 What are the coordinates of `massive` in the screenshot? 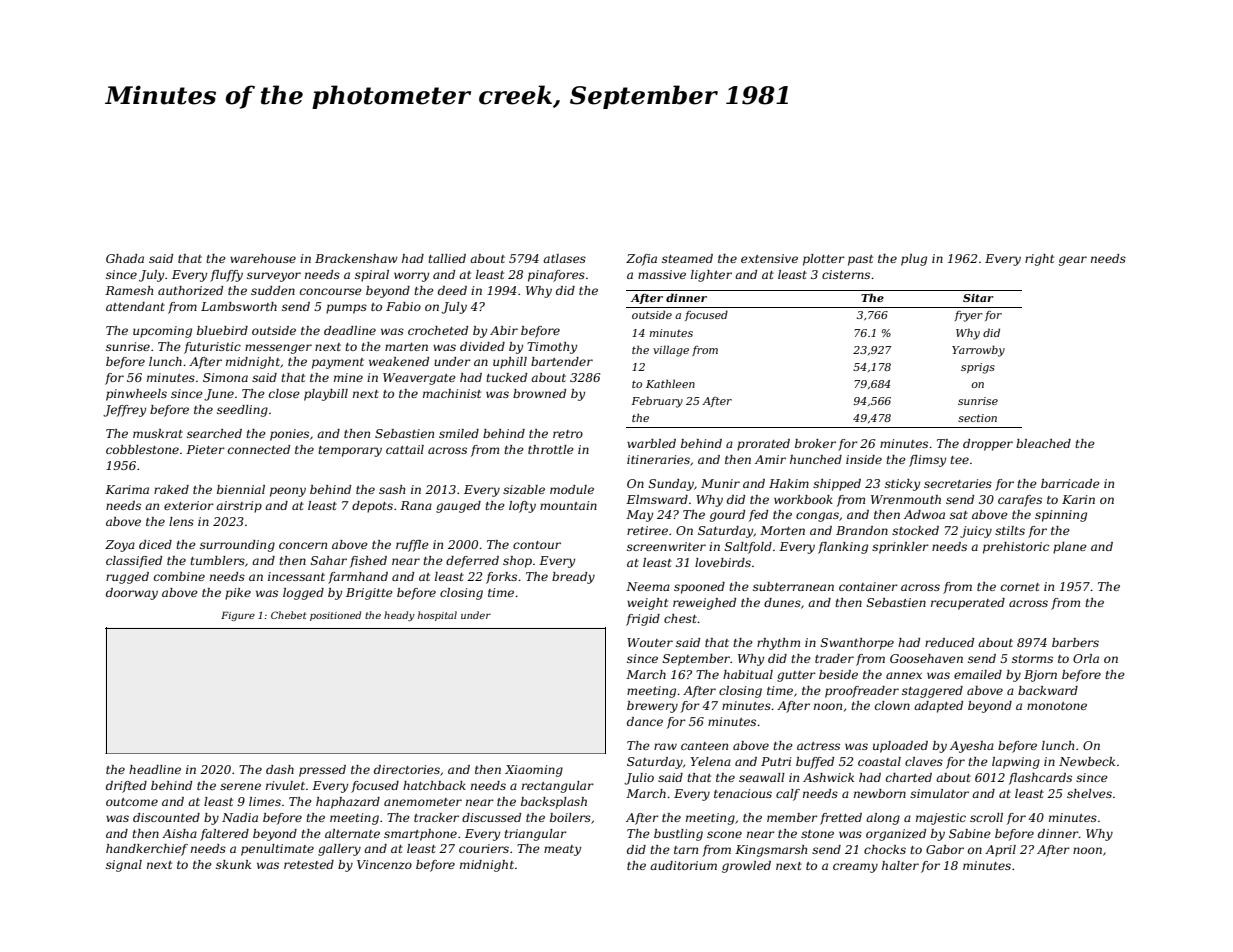 It's located at (662, 274).
